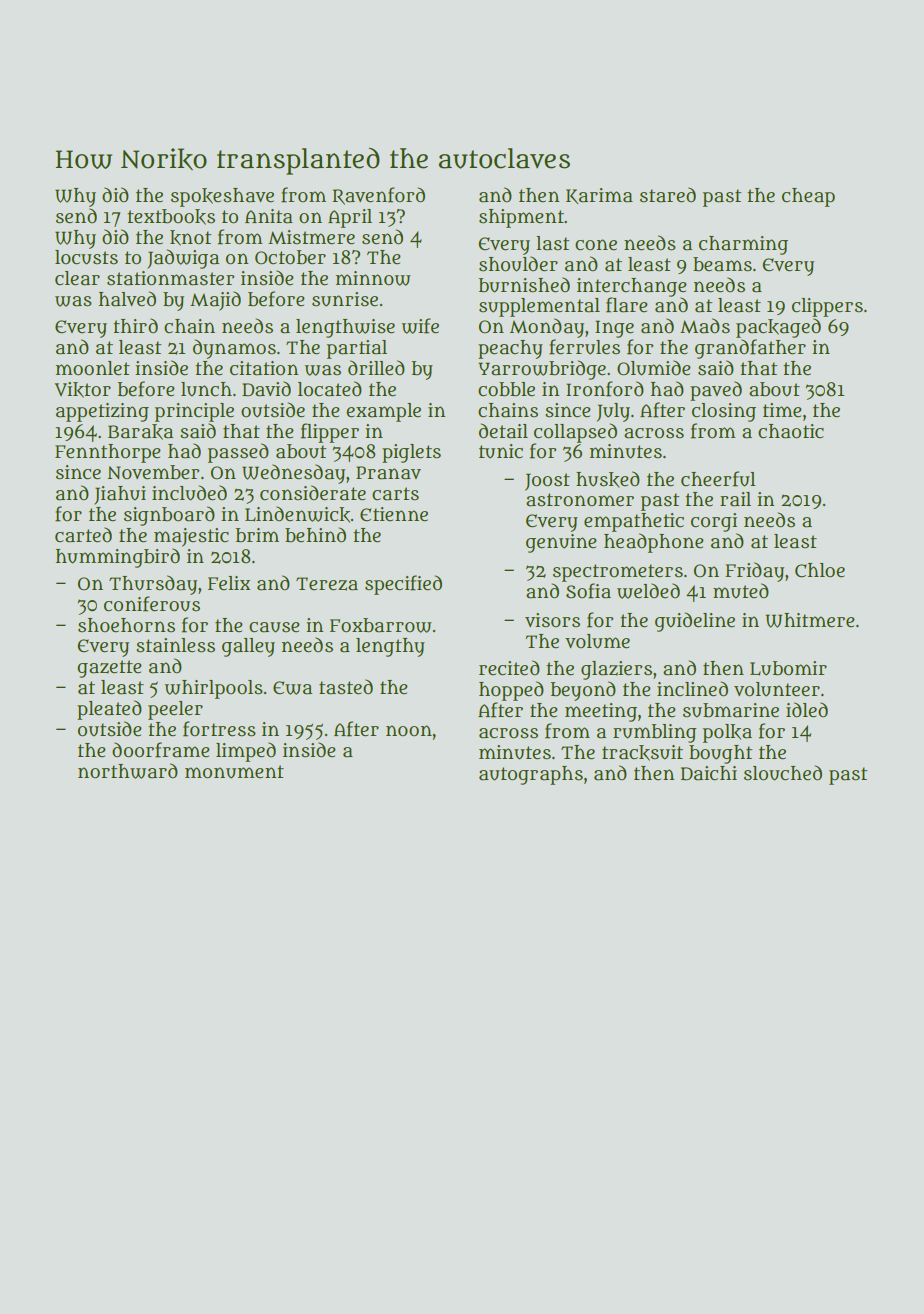 The width and height of the image is (924, 1314). I want to click on northward, so click(128, 771).
